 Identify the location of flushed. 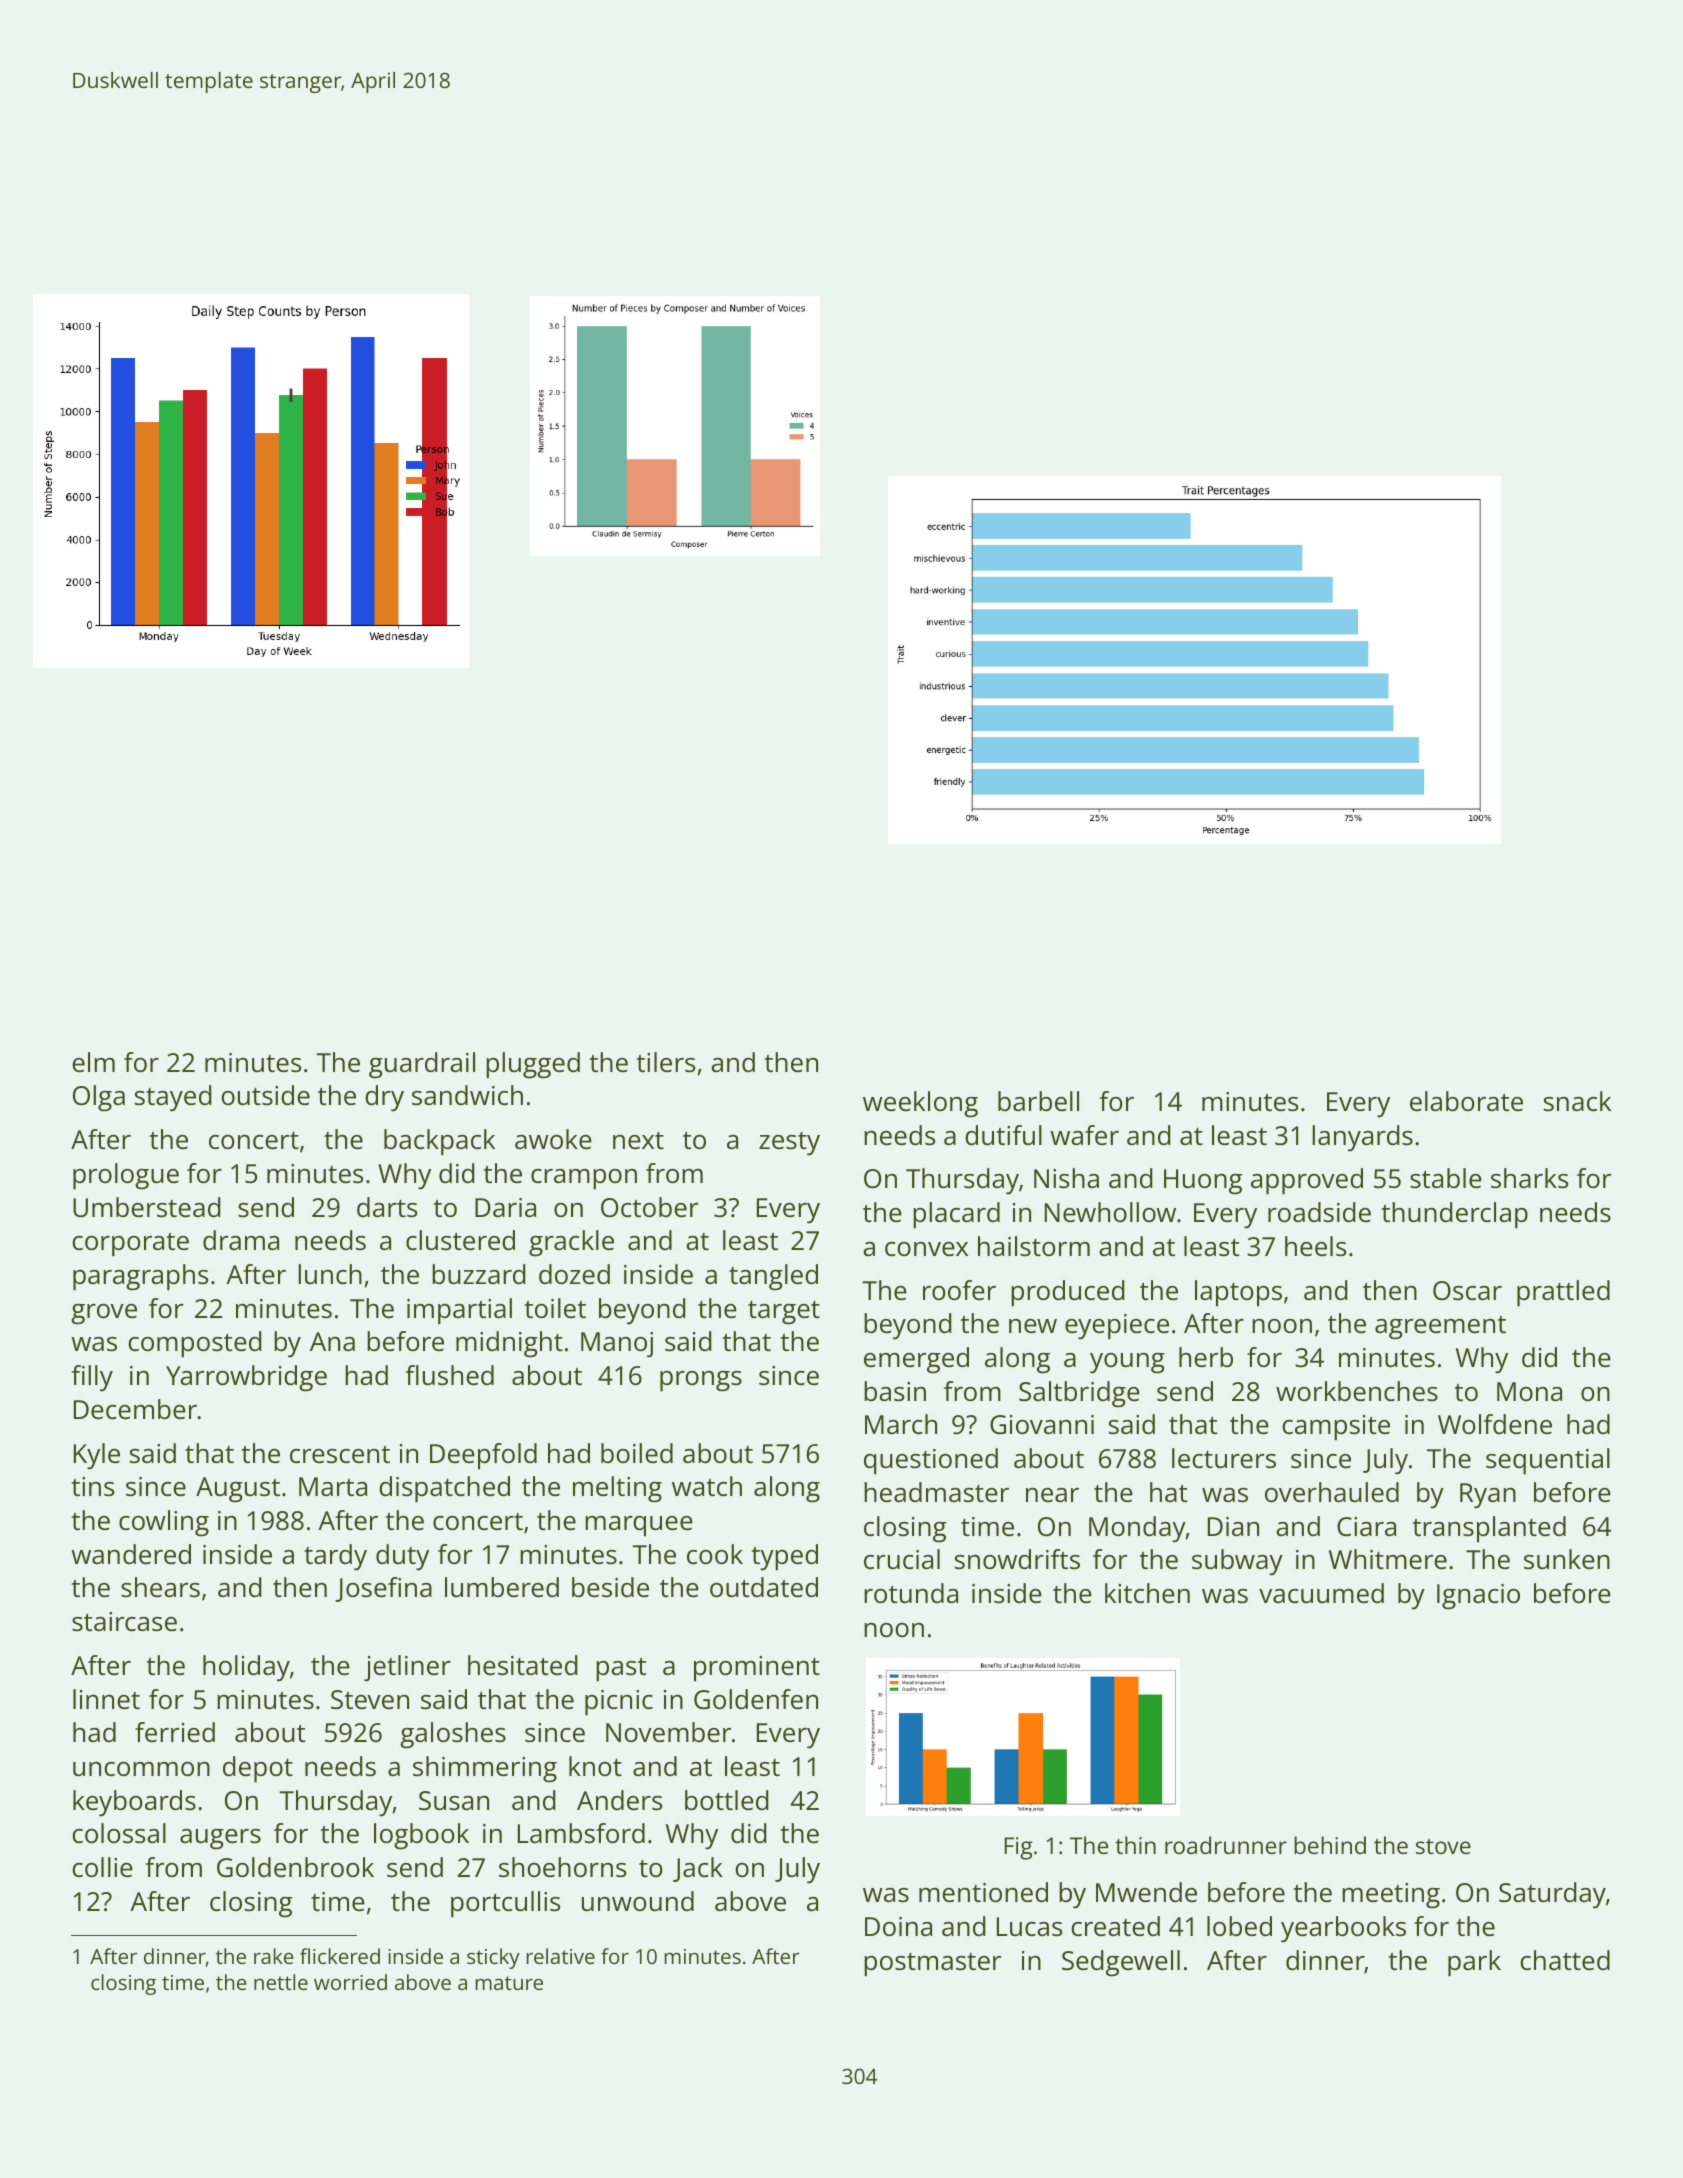
(449, 1375).
